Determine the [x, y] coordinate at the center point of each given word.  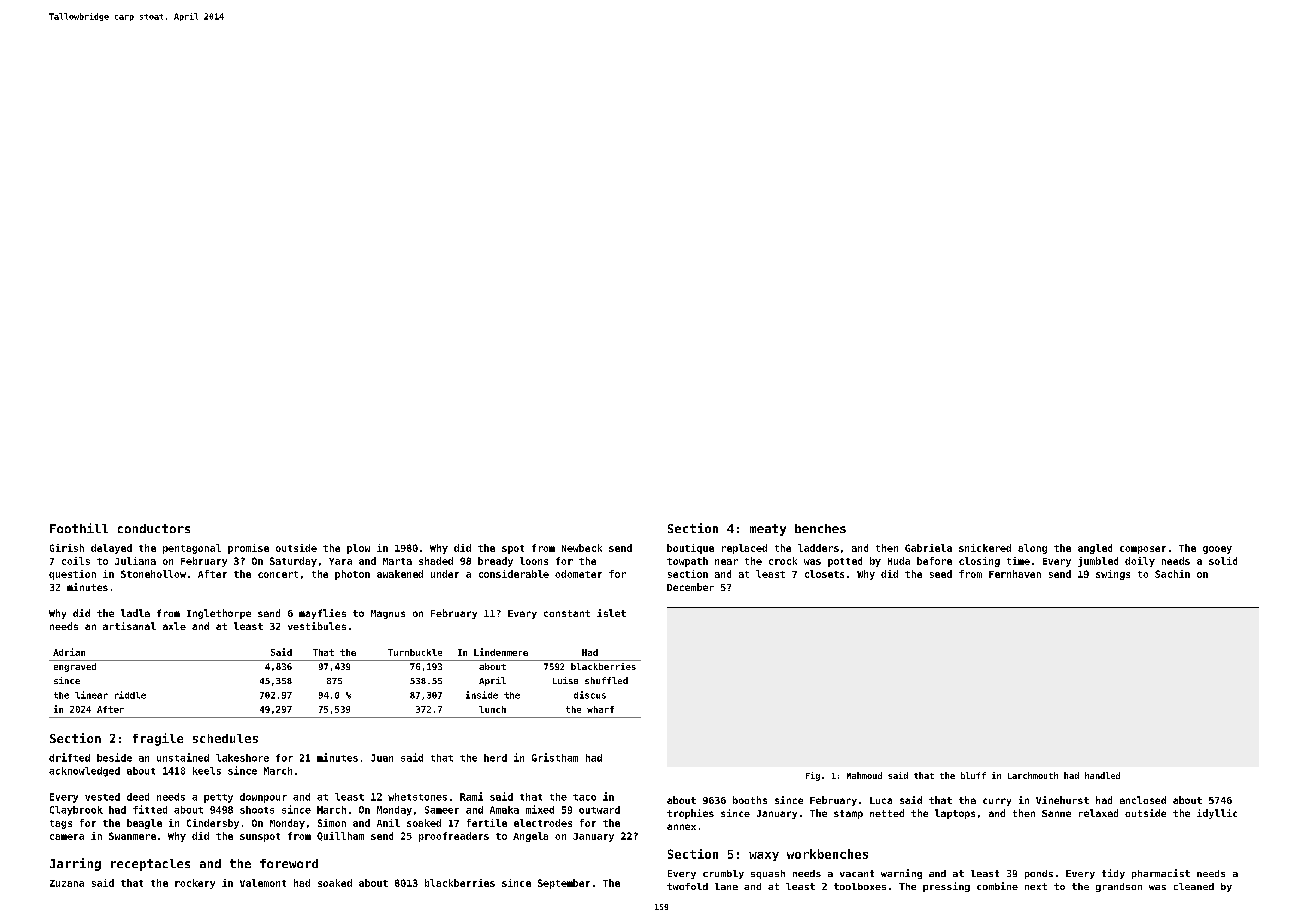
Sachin [1172, 574]
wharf [600, 709]
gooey [1217, 550]
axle [174, 626]
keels [207, 771]
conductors [154, 528]
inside [482, 695]
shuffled [606, 680]
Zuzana [67, 883]
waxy [764, 856]
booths [750, 800]
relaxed [1098, 813]
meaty [768, 530]
